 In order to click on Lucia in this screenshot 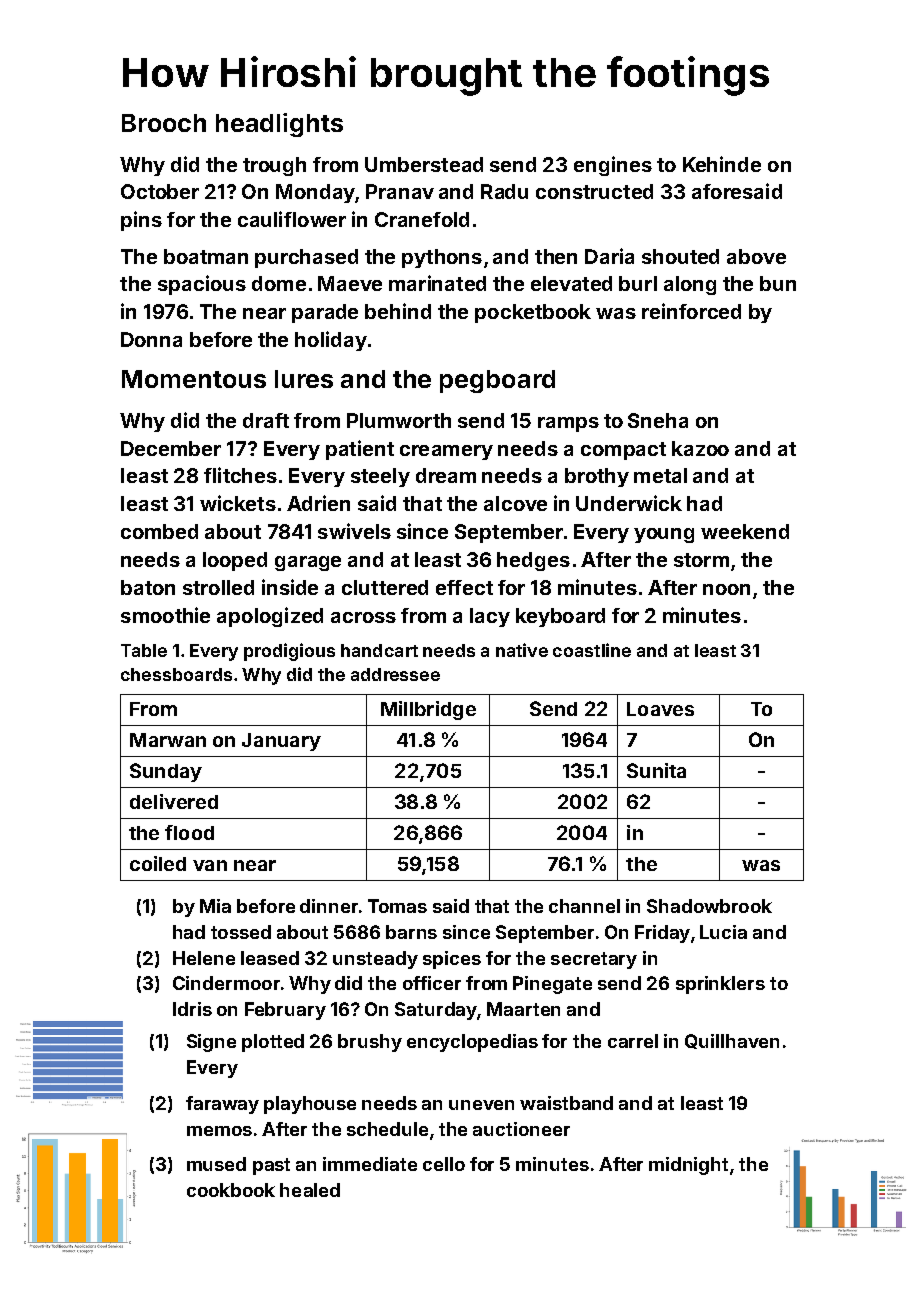, I will do `click(723, 932)`.
